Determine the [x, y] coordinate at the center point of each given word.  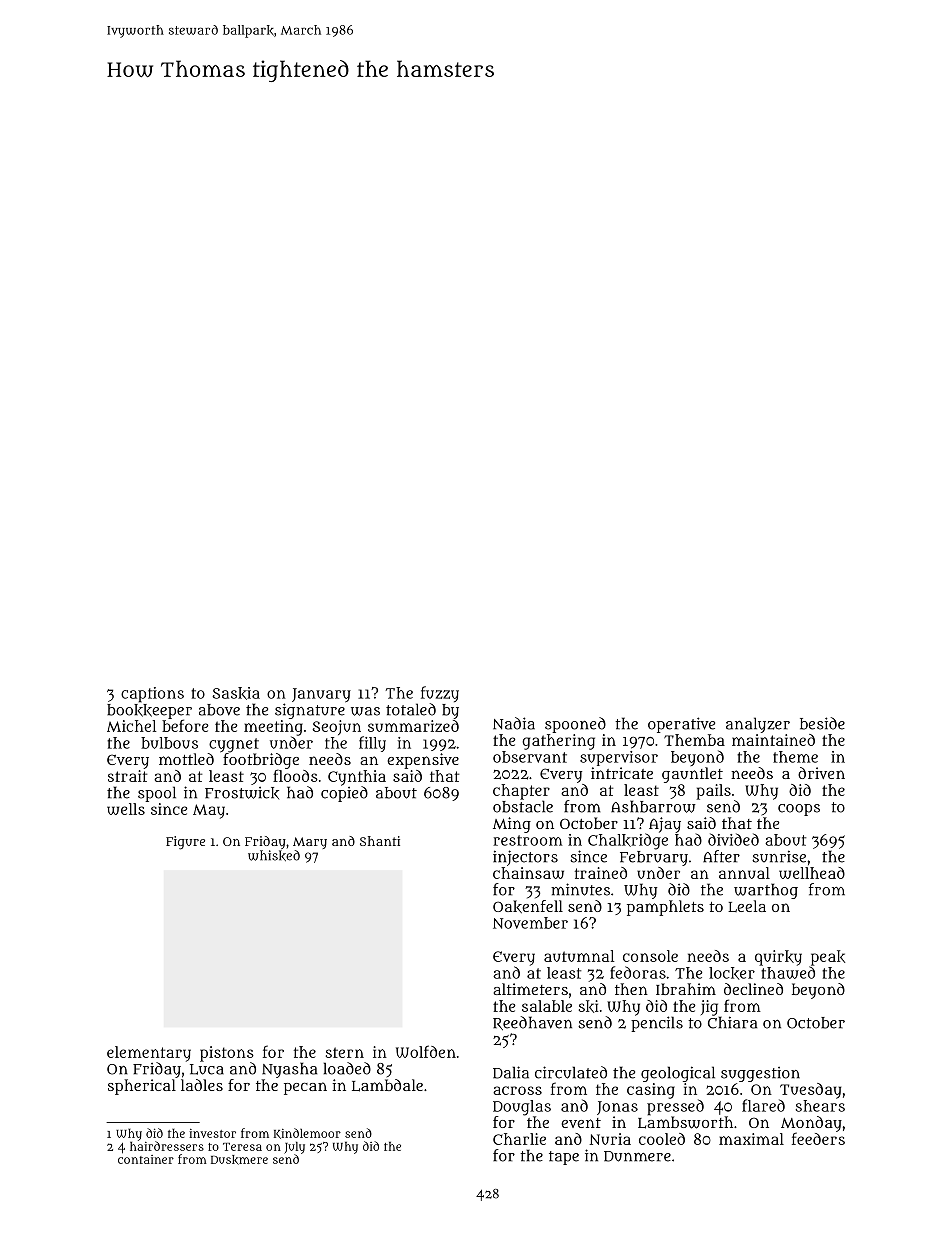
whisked [274, 855]
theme [795, 757]
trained [601, 873]
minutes [580, 889]
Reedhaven [532, 1023]
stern [345, 1052]
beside [822, 723]
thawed [788, 972]
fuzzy [440, 694]
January [321, 695]
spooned [575, 725]
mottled [186, 759]
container [146, 1159]
